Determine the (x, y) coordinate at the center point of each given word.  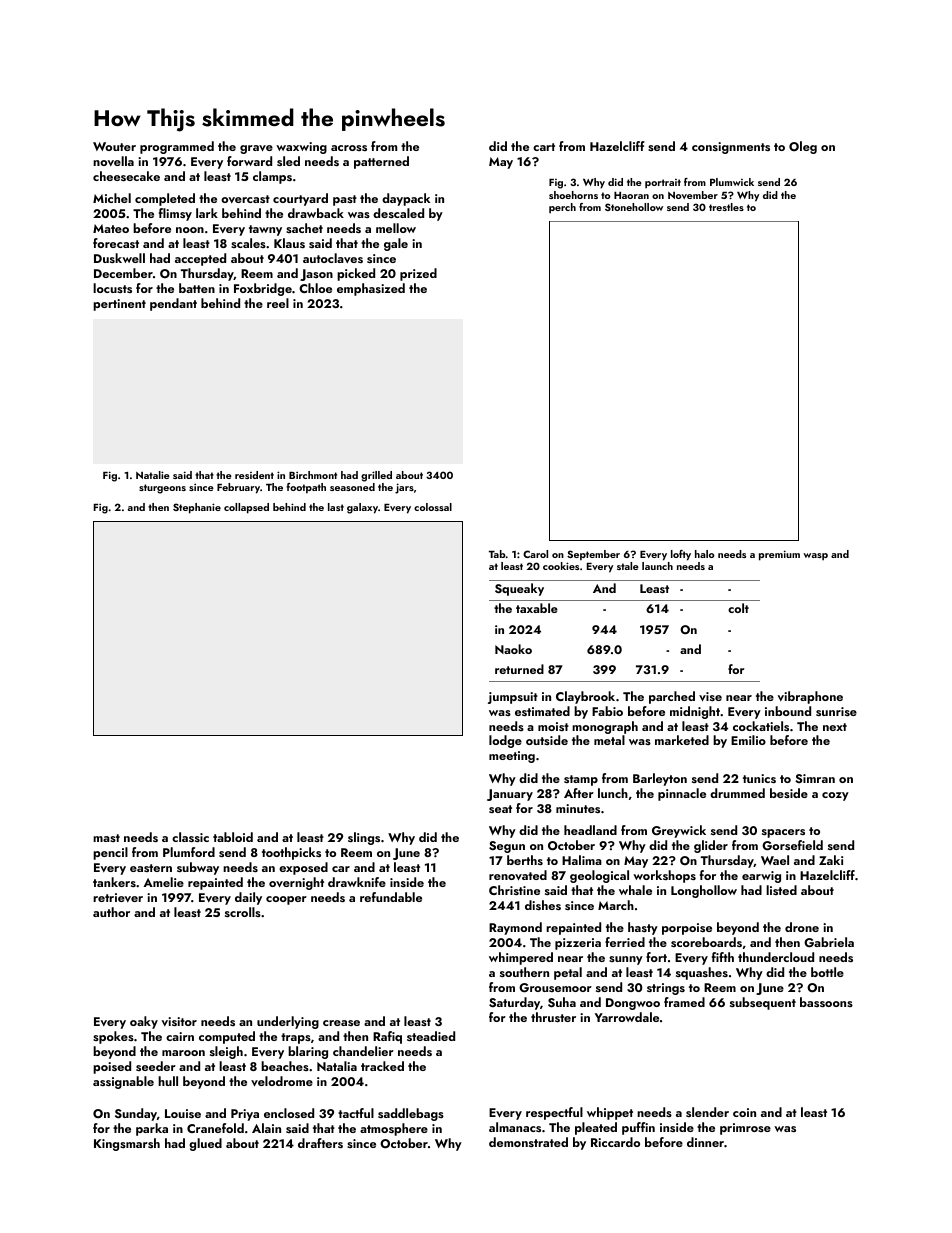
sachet (304, 228)
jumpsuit (513, 698)
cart (544, 147)
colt (738, 608)
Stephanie (197, 508)
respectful (554, 1113)
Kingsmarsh (127, 1144)
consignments (731, 148)
